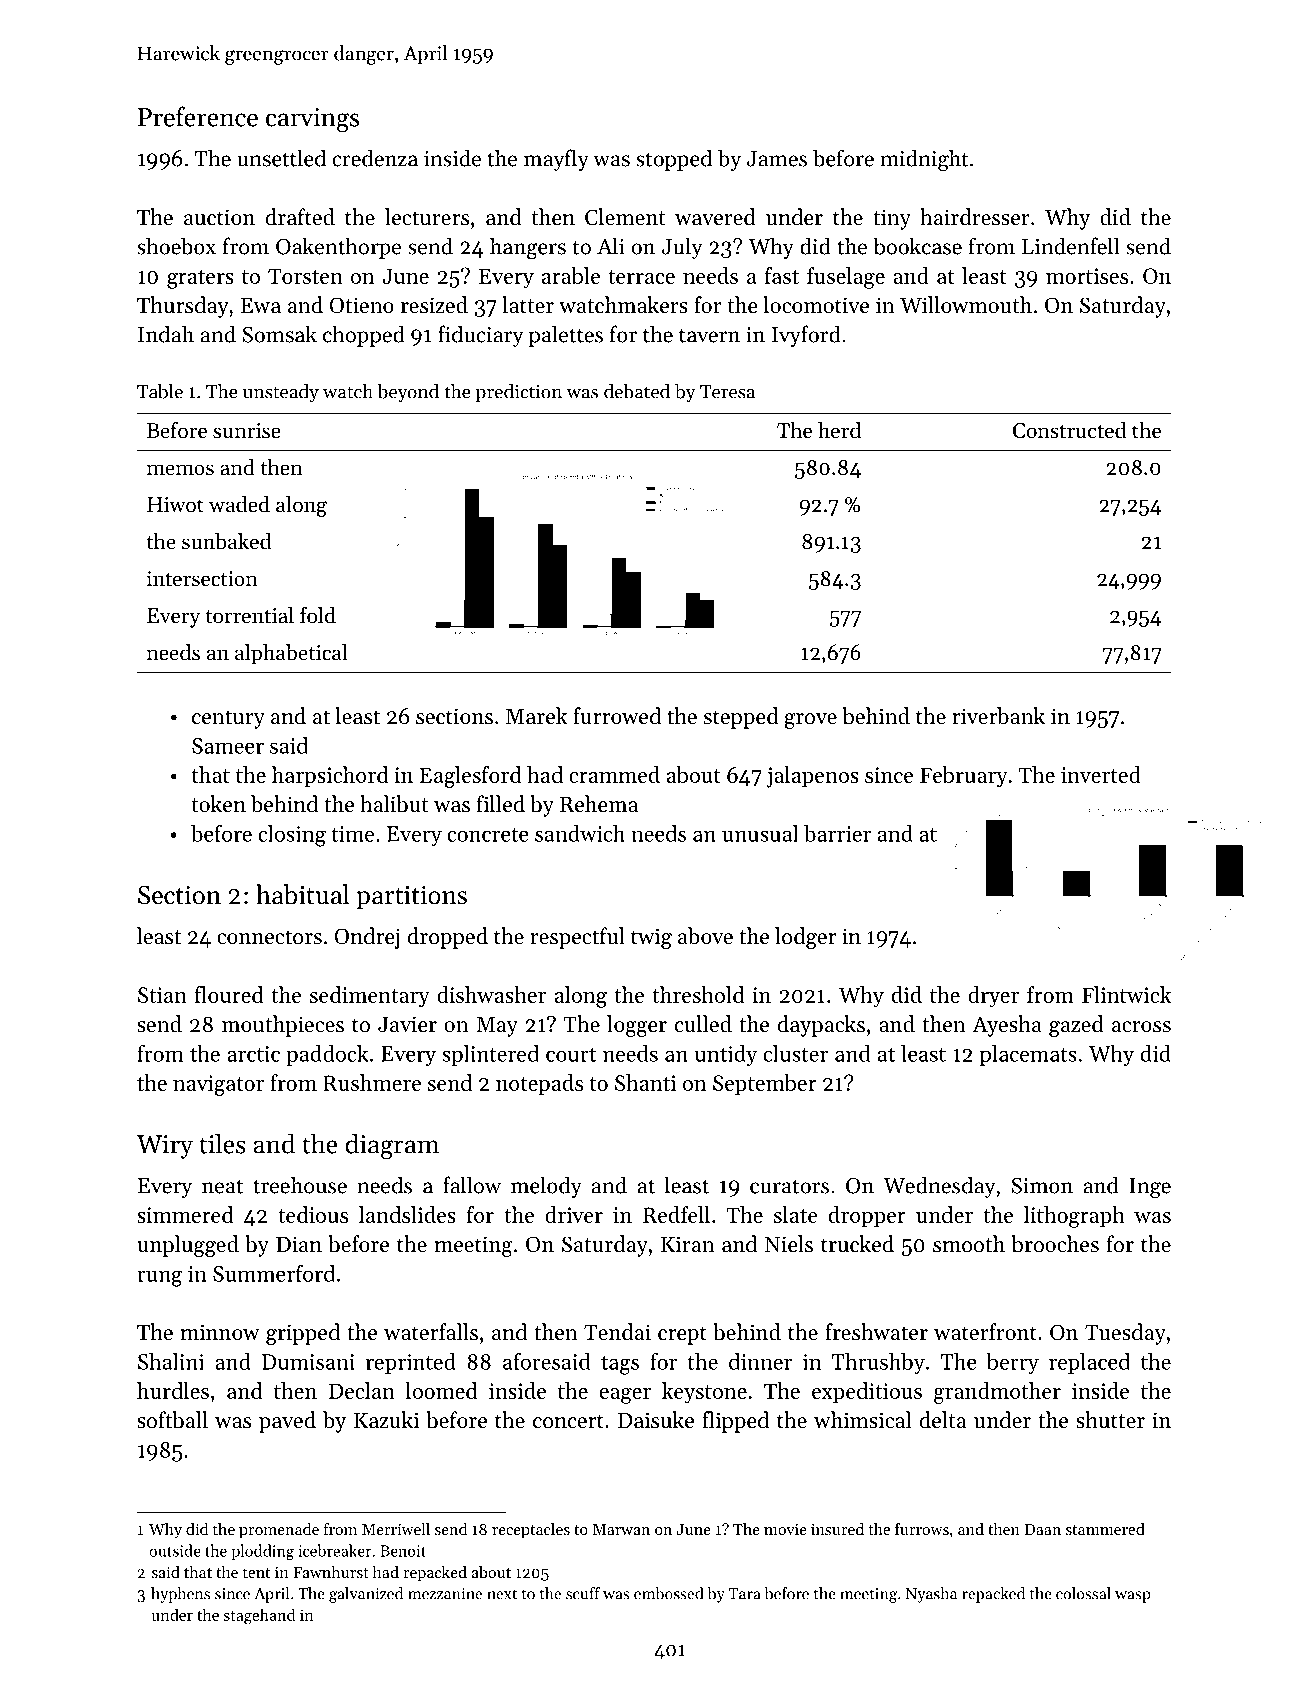 This page has width=1308, height=1692. I want to click on next, so click(502, 1594).
